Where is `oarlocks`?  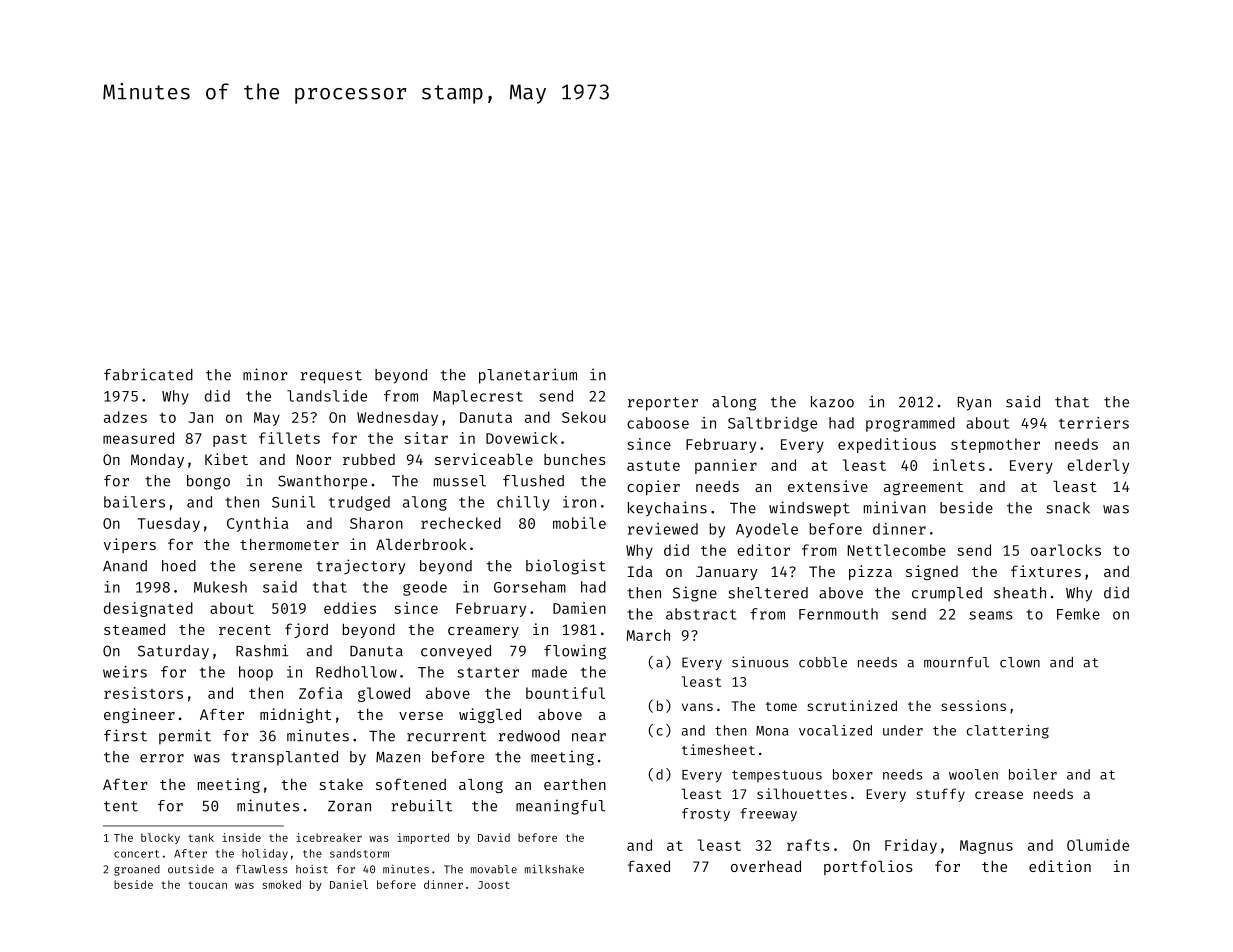
oarlocks is located at coordinates (1066, 550).
